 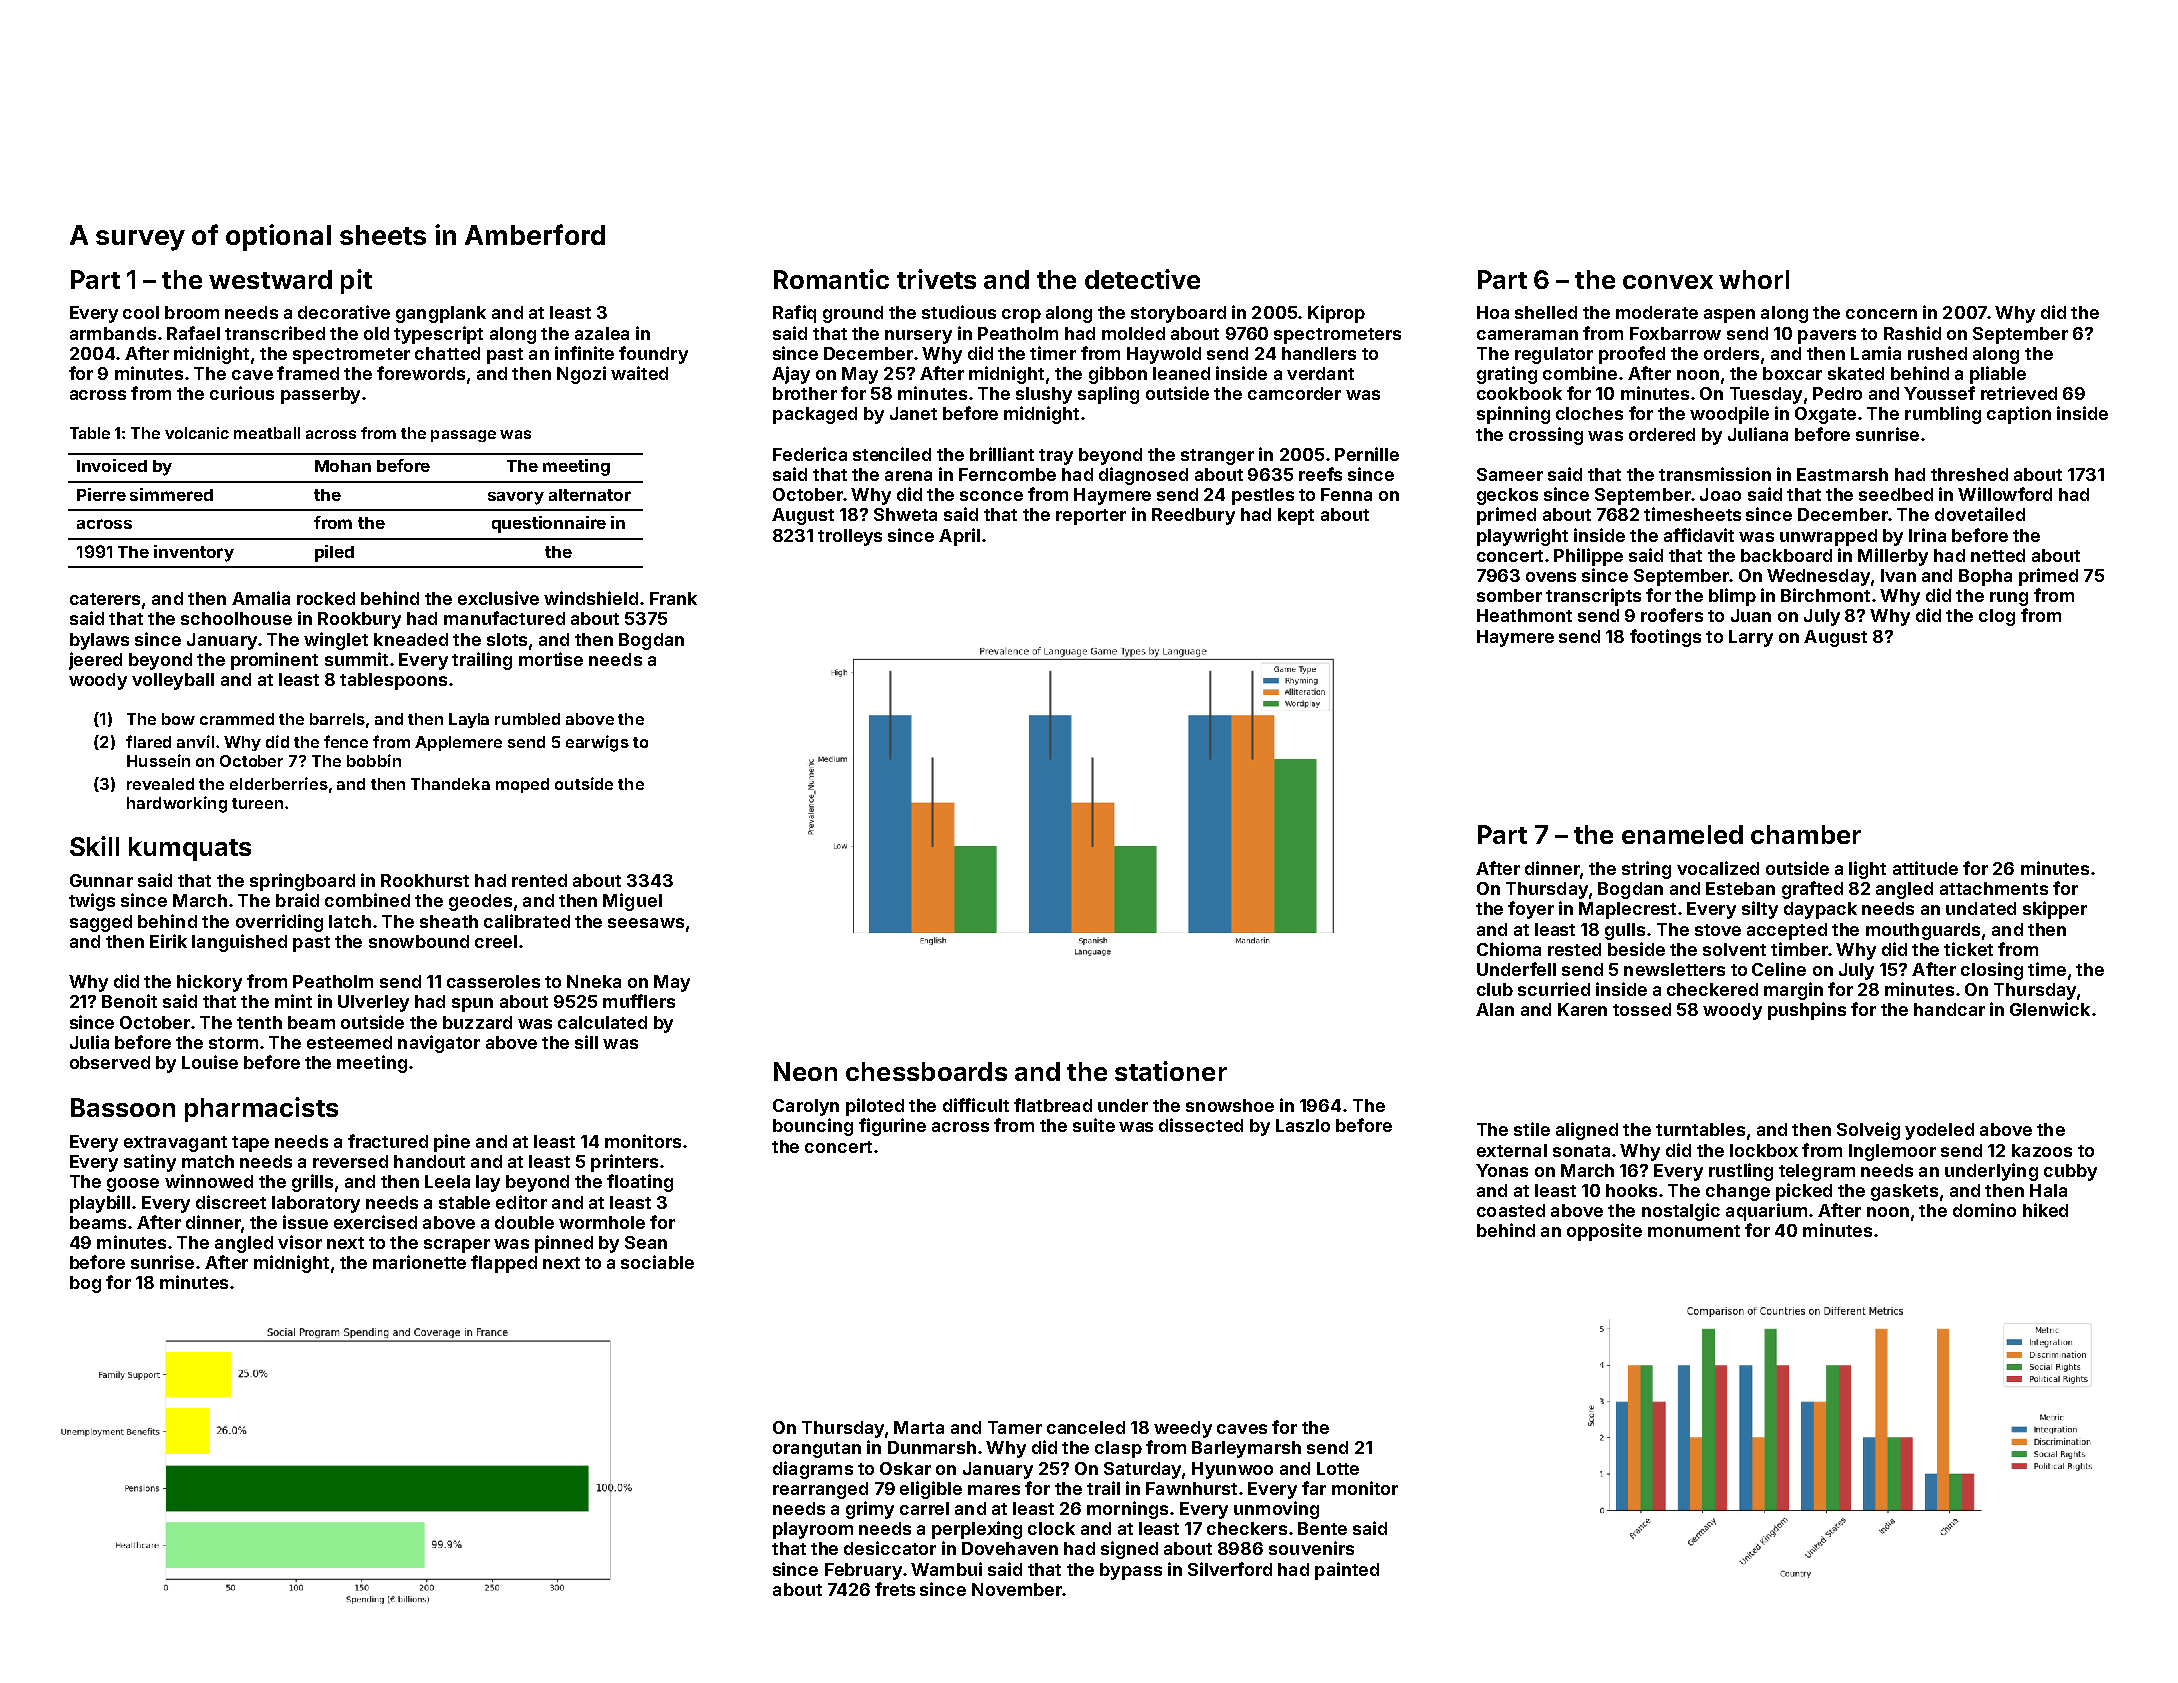 I want to click on Ngozi, so click(x=581, y=375).
